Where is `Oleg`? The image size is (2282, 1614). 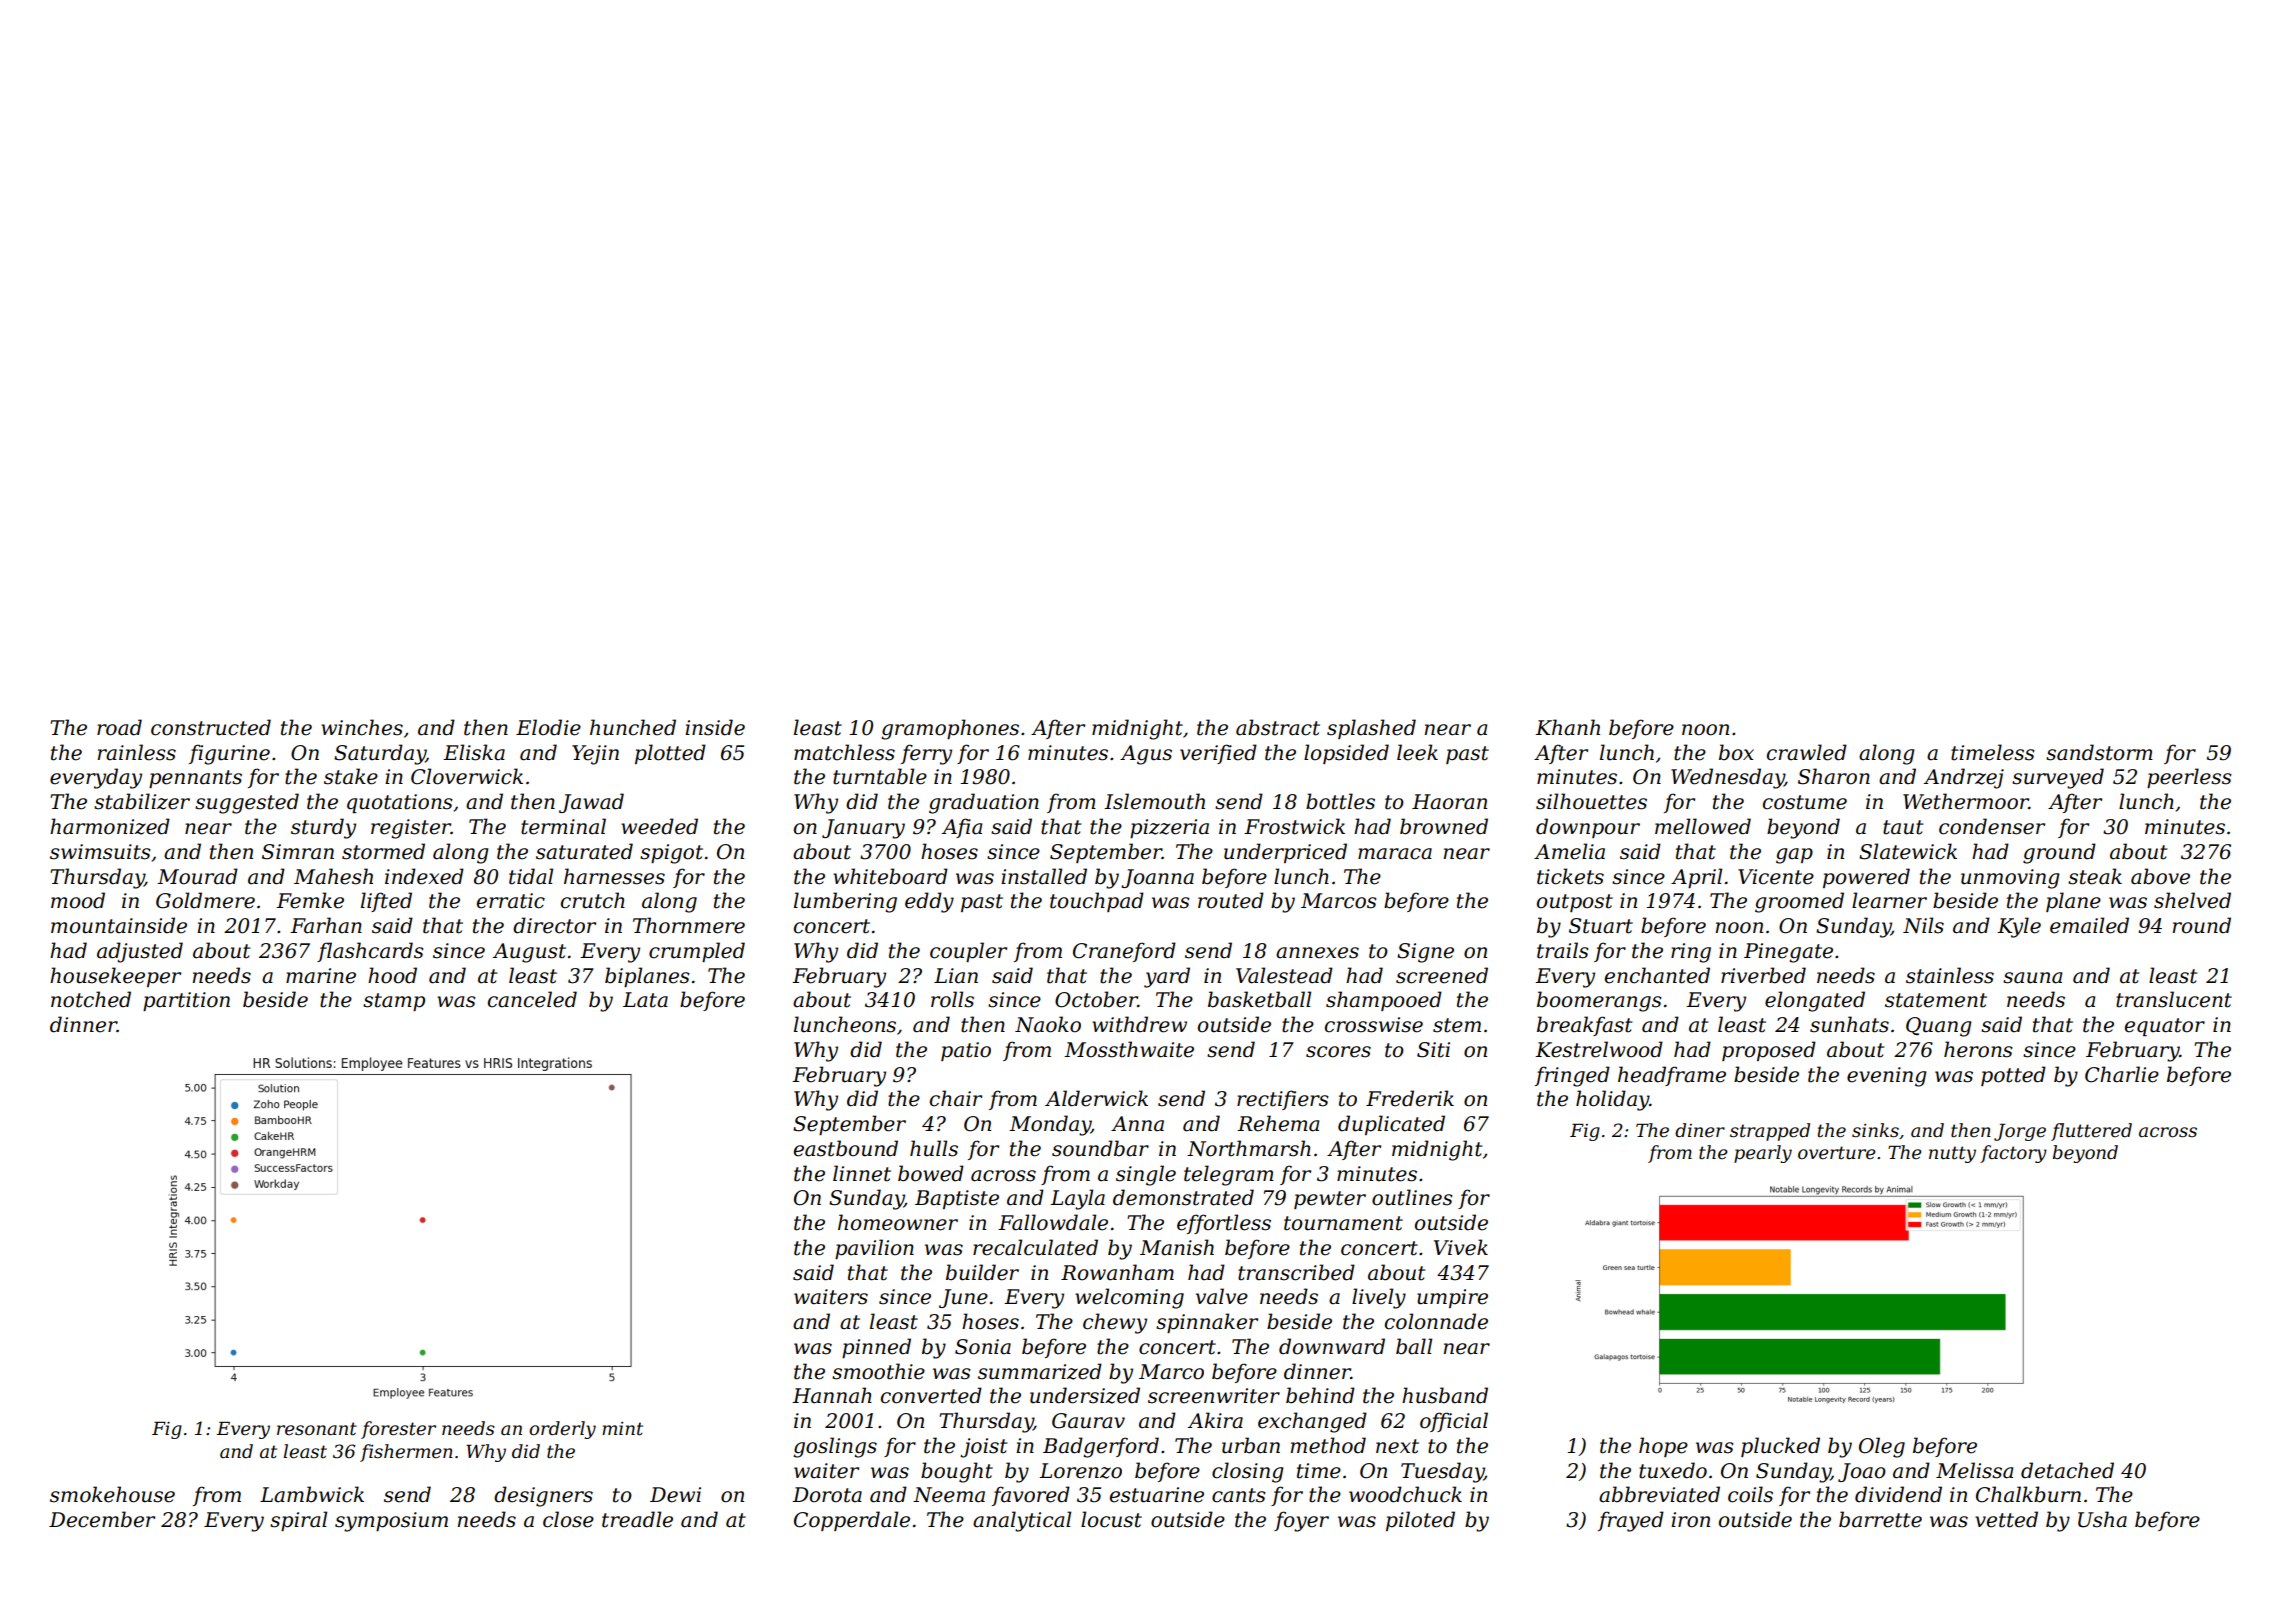
Oleg is located at coordinates (1882, 1447).
